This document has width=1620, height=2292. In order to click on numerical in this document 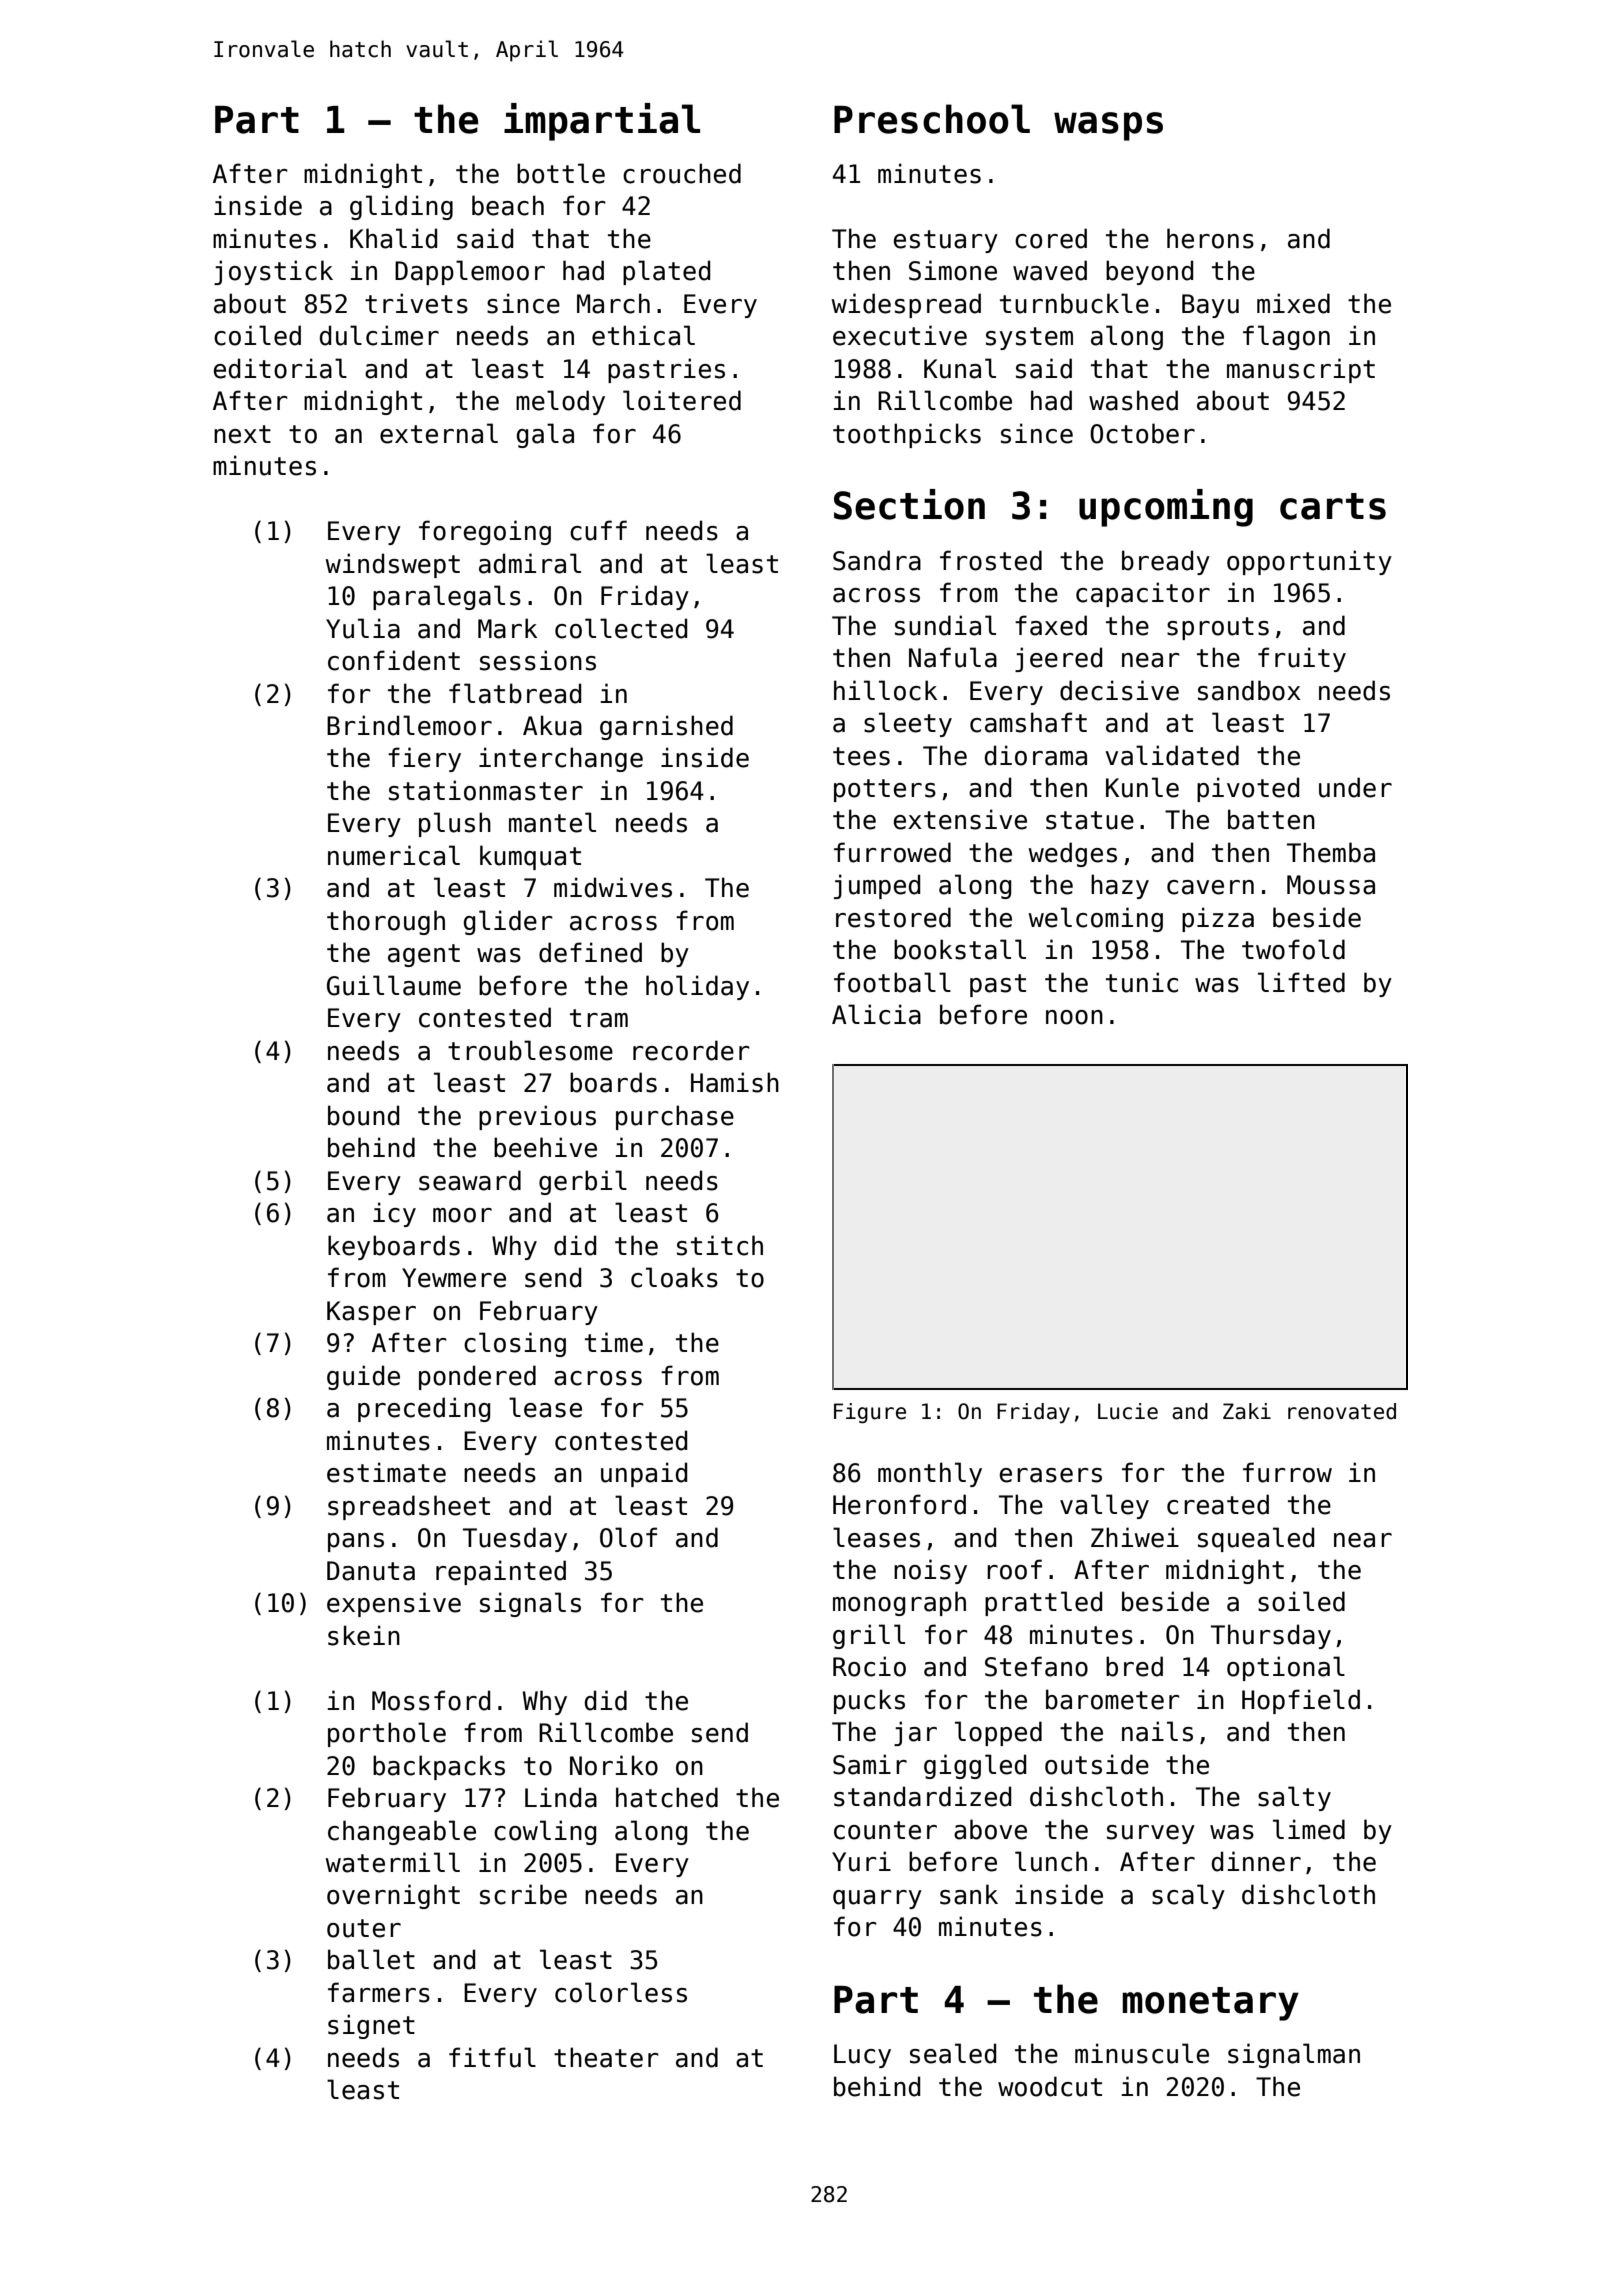, I will do `click(394, 855)`.
